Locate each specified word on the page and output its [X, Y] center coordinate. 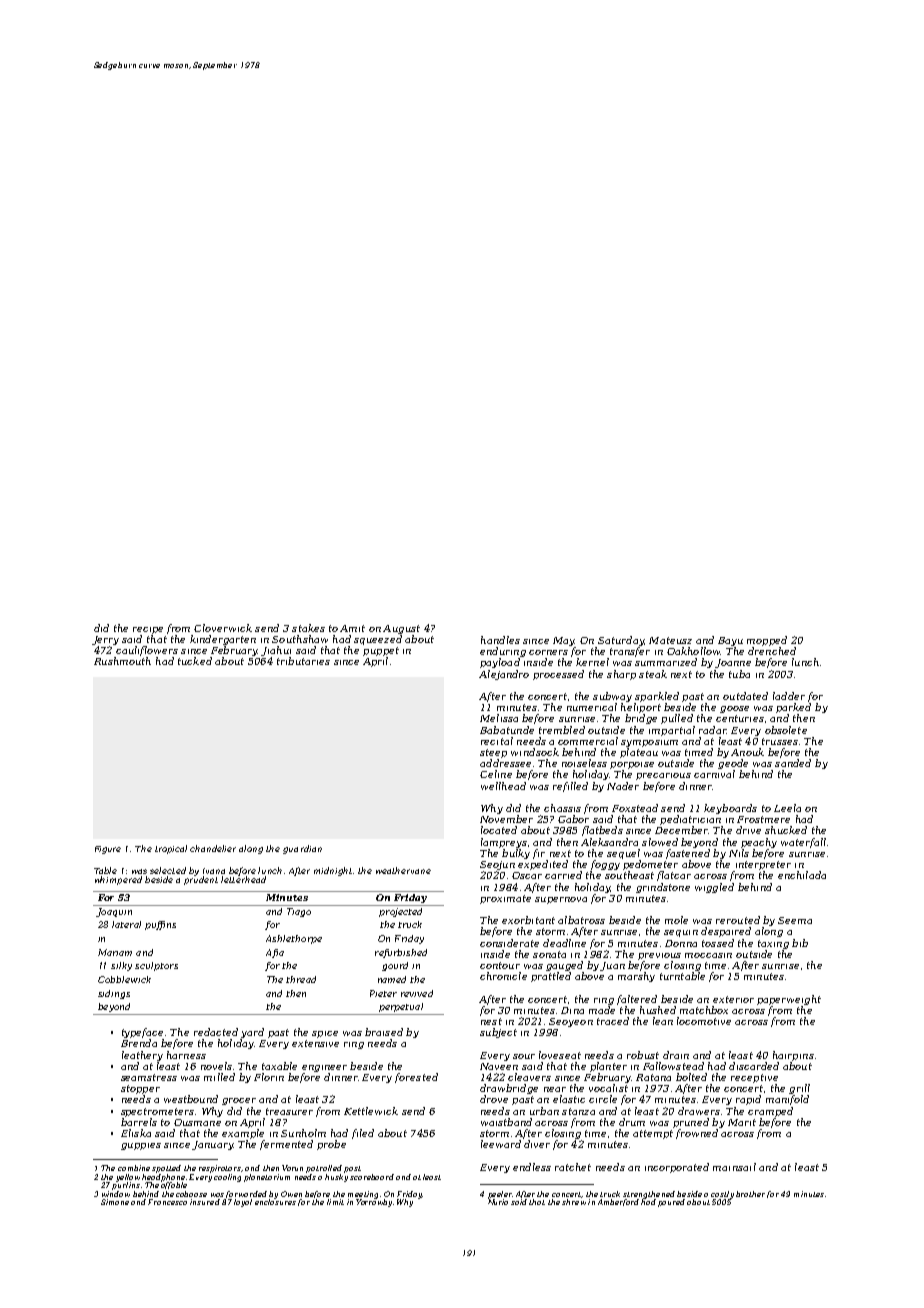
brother [750, 1194]
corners [548, 652]
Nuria [498, 1202]
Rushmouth [122, 661]
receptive [754, 1078]
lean [663, 1021]
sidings [114, 994]
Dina [572, 1010]
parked [793, 708]
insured [205, 1202]
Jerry [105, 640]
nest [491, 1021]
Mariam [115, 952]
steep [493, 753]
